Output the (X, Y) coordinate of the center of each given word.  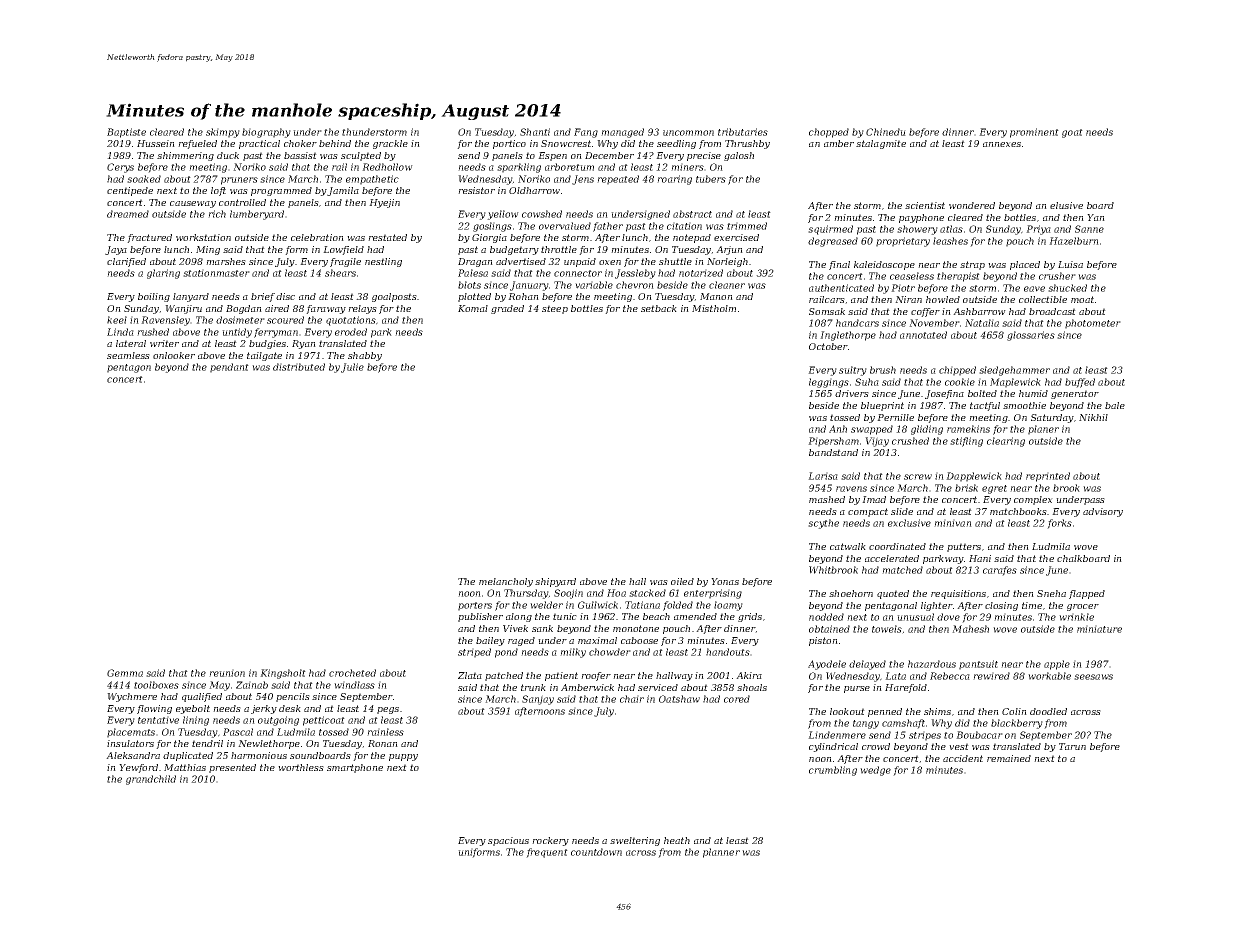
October (828, 346)
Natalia (982, 323)
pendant (229, 368)
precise (704, 156)
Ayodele (827, 665)
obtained (829, 629)
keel (117, 320)
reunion (227, 673)
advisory (1103, 512)
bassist (300, 155)
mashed (827, 499)
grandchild (151, 780)
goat (1072, 133)
